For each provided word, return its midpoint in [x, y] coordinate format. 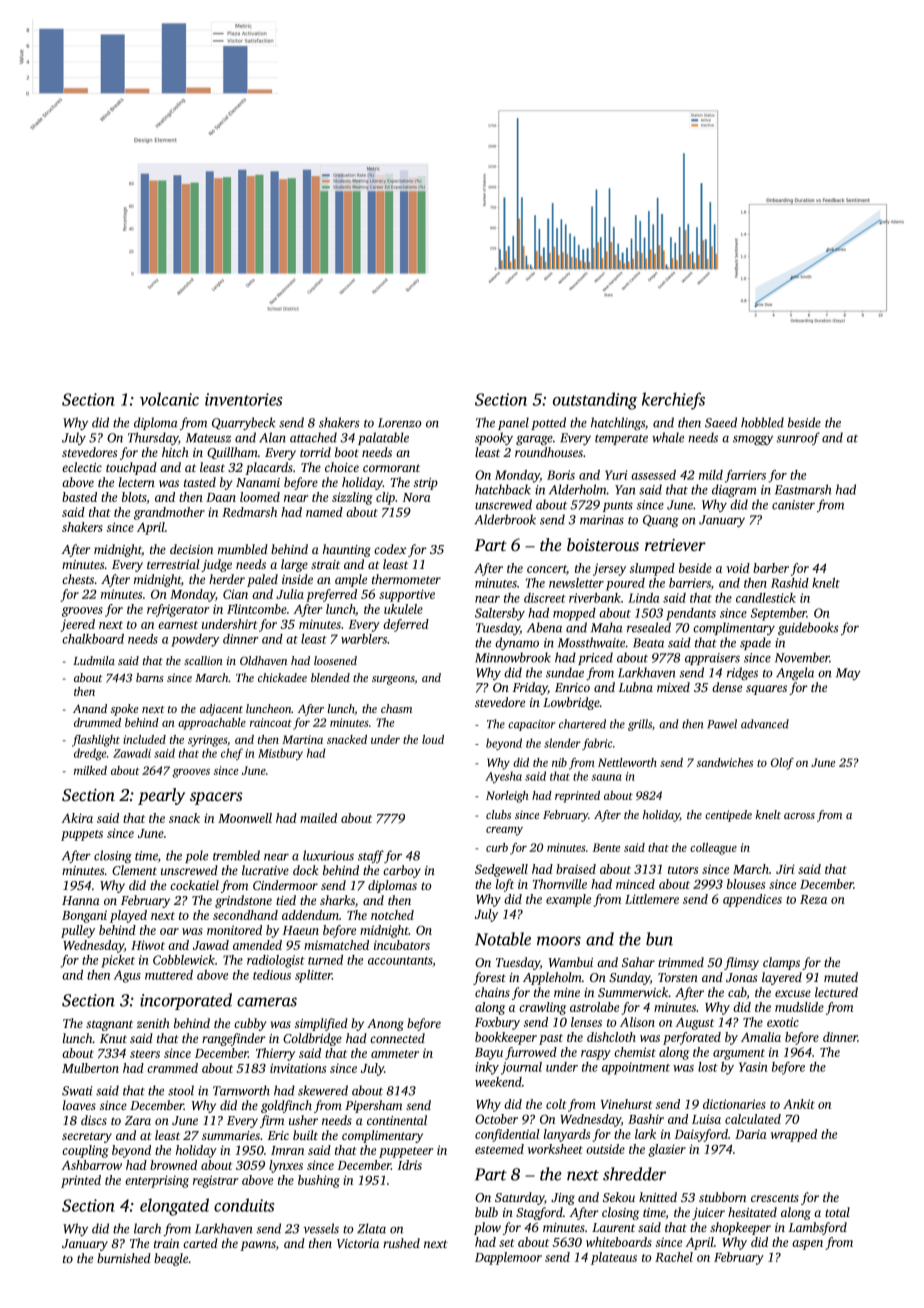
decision [191, 549]
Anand [90, 708]
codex [390, 549]
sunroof [798, 438]
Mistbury [280, 754]
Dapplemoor [508, 1258]
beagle [171, 1259]
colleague [713, 849]
